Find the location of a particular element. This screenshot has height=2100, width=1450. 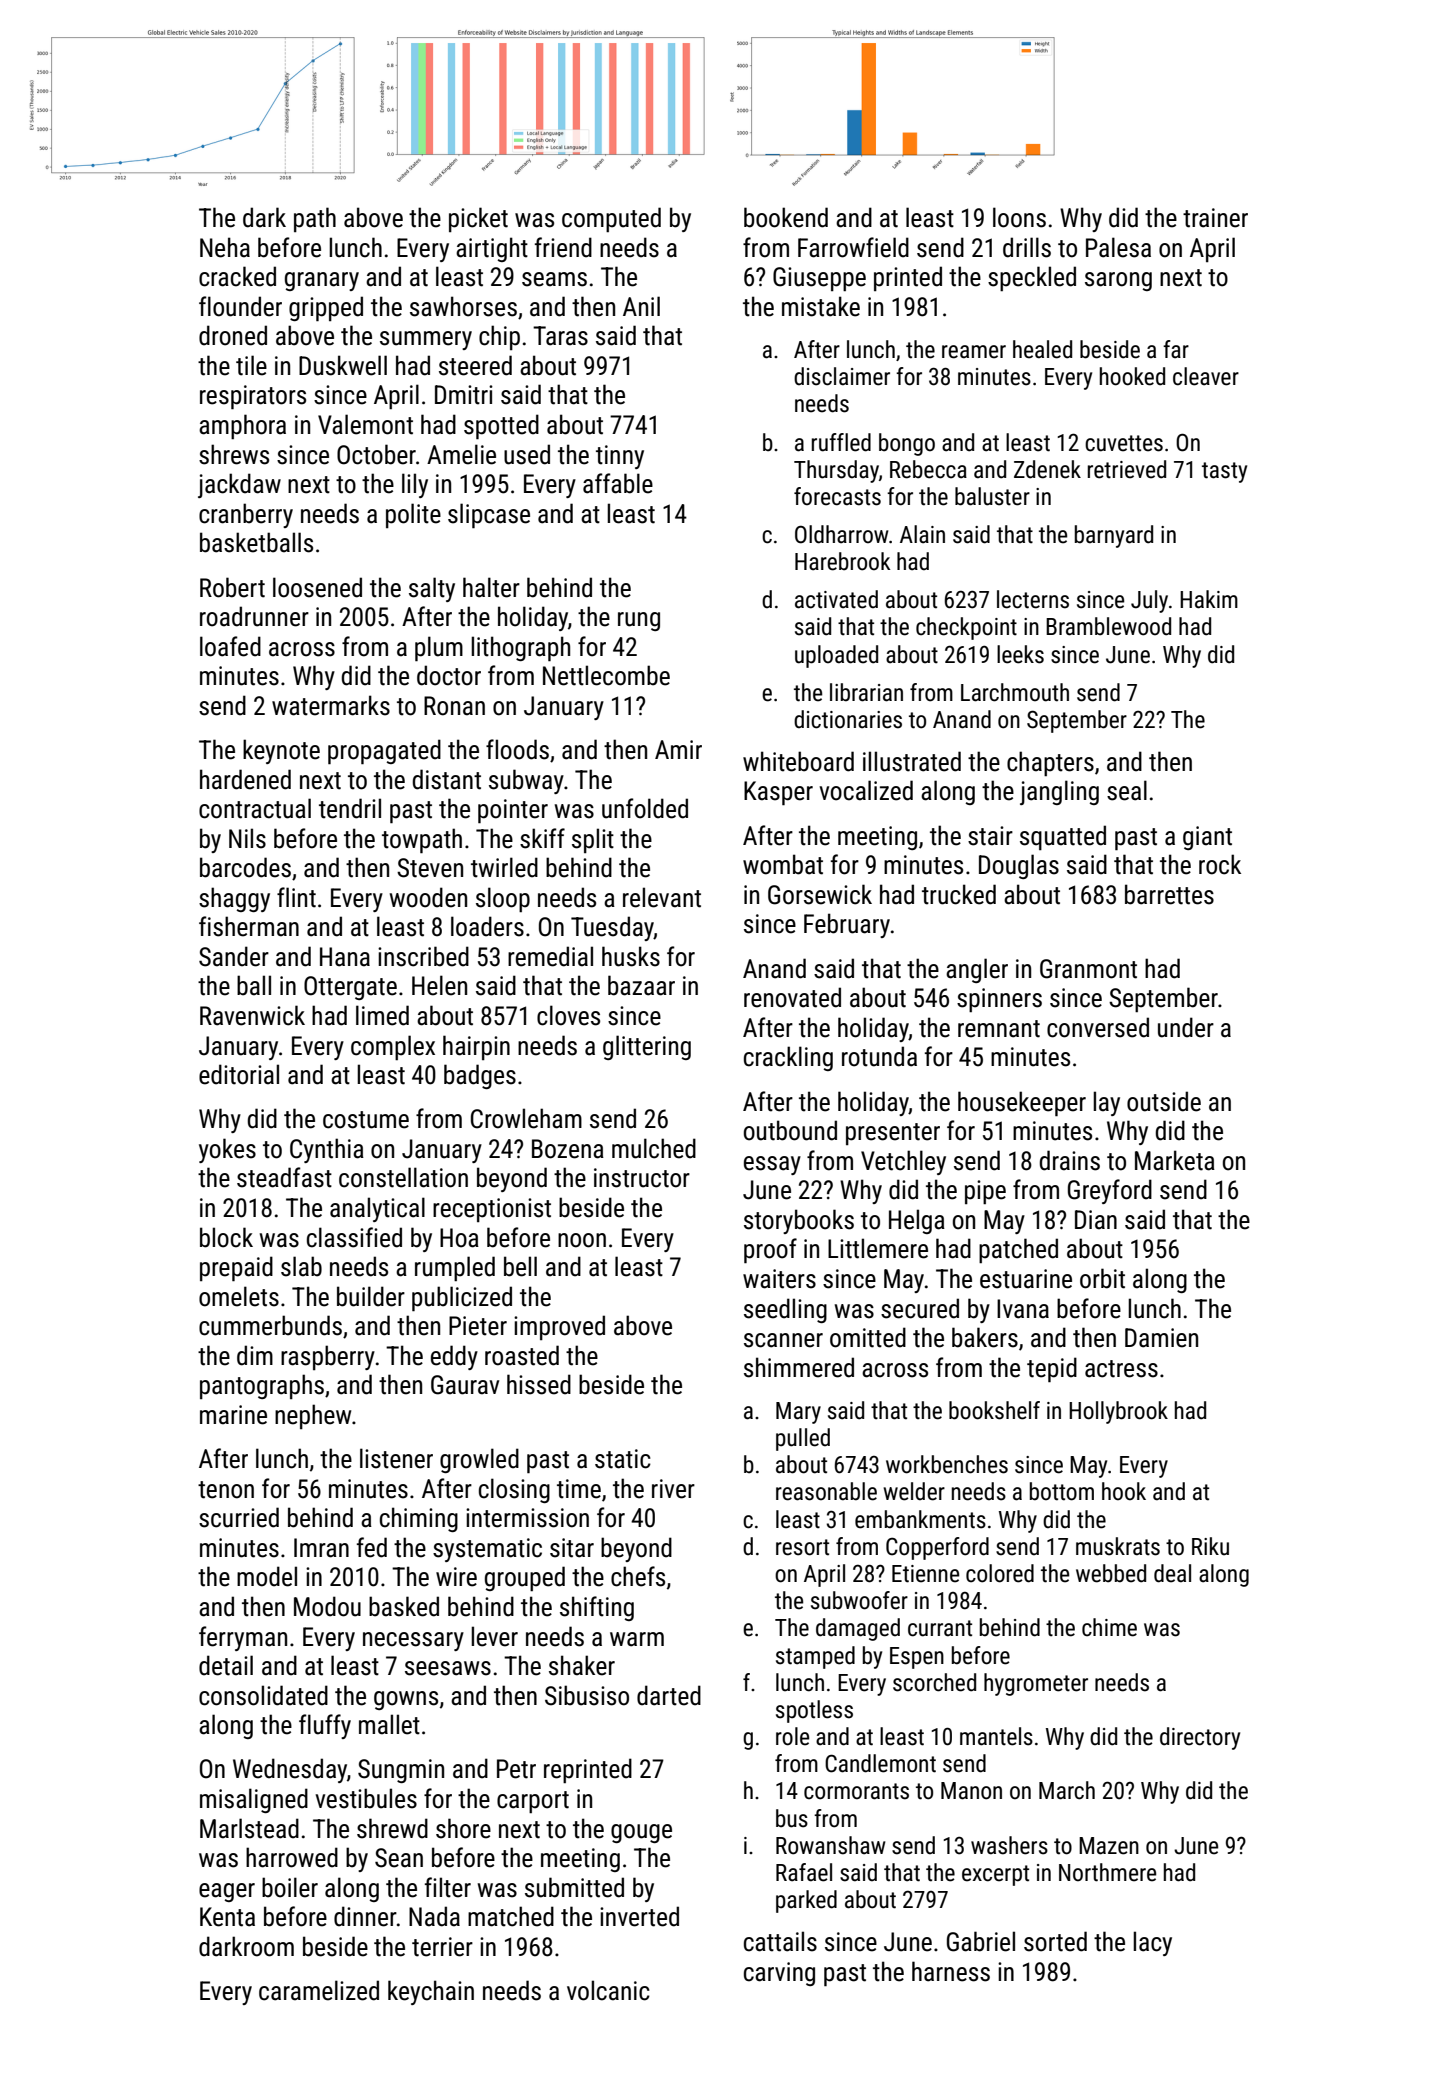

ruffled is located at coordinates (841, 442).
